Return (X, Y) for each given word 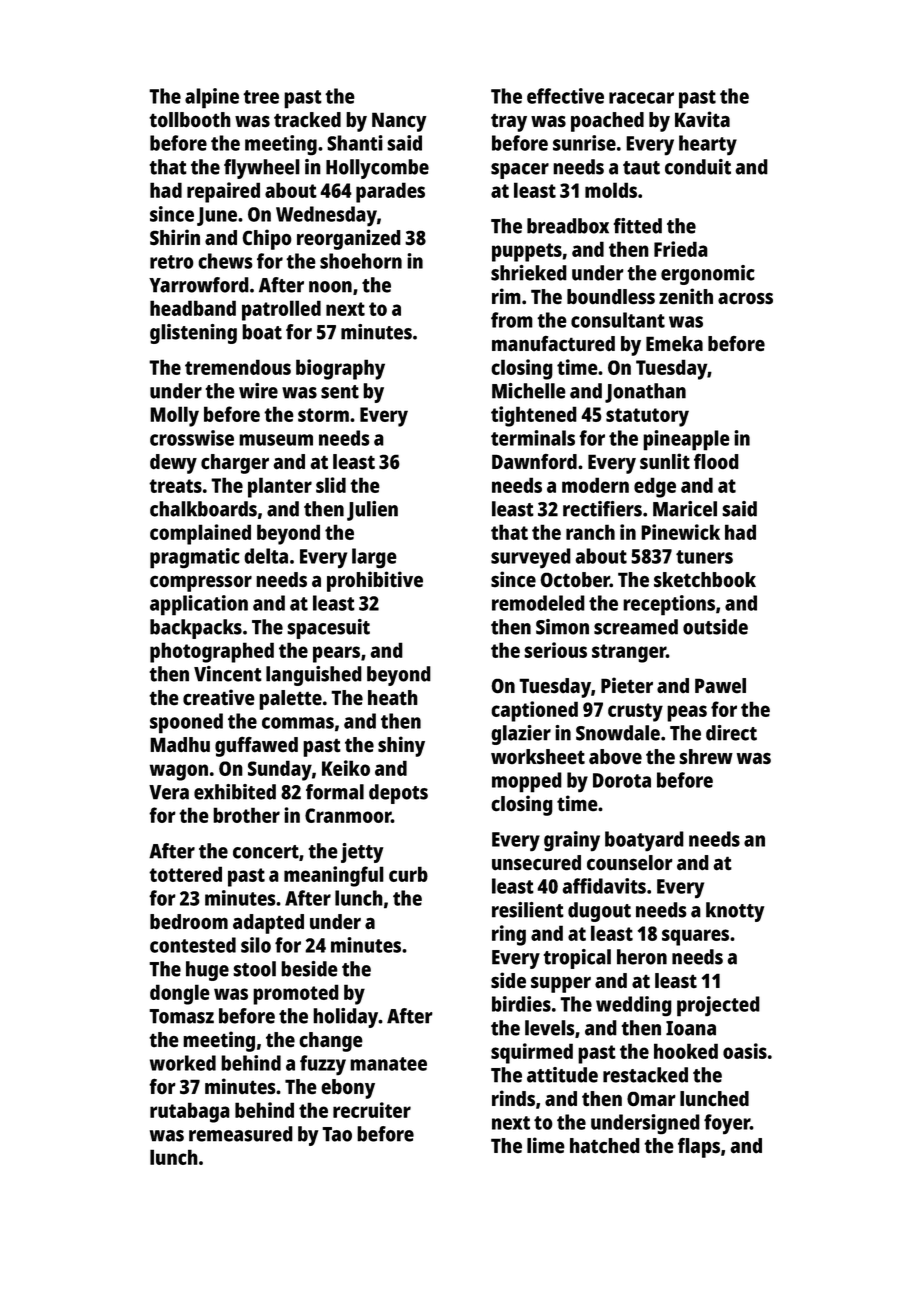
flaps (699, 1147)
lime (546, 1145)
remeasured (241, 1134)
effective (565, 96)
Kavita (702, 119)
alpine (212, 98)
